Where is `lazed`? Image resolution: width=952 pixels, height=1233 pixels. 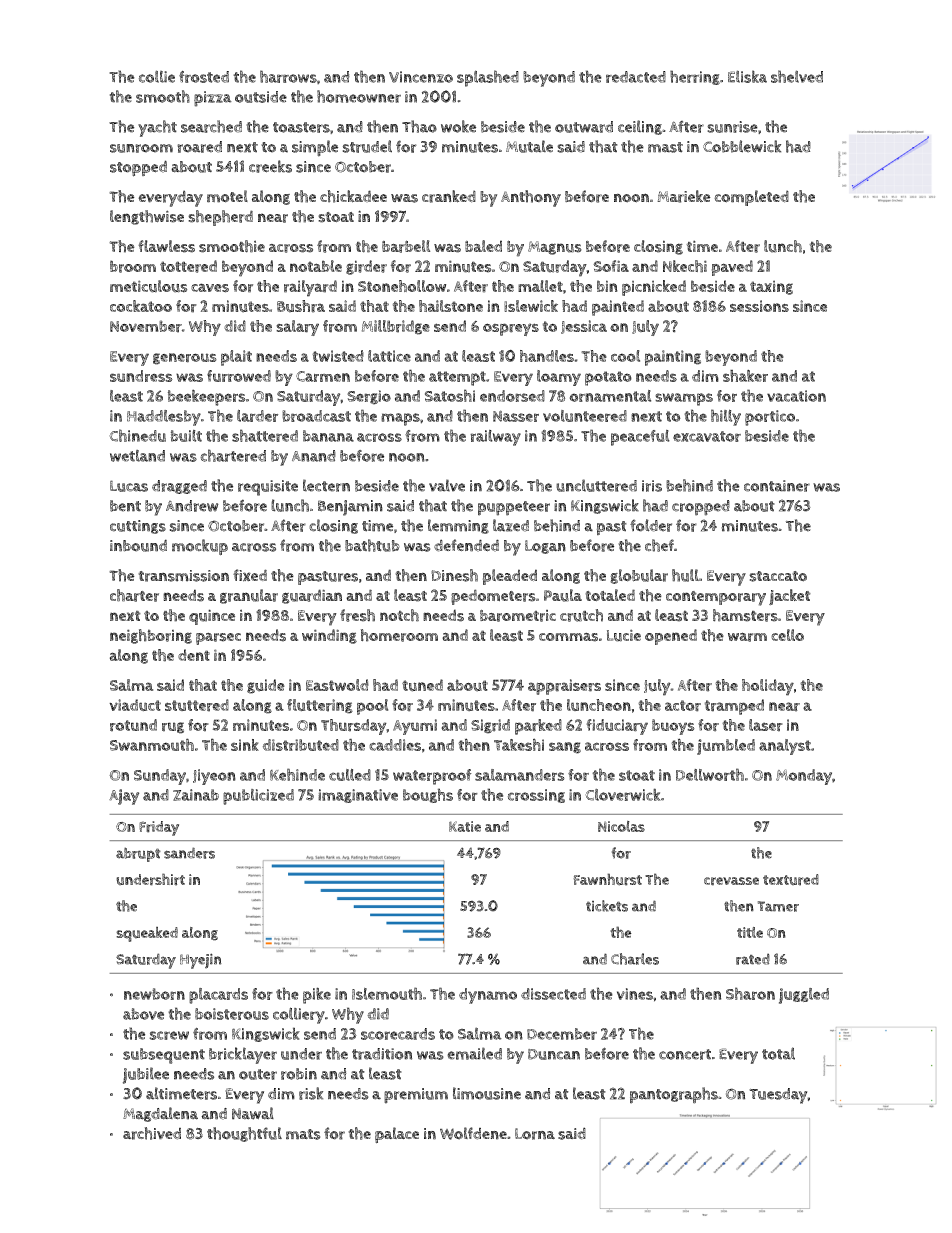
lazed is located at coordinates (511, 525).
